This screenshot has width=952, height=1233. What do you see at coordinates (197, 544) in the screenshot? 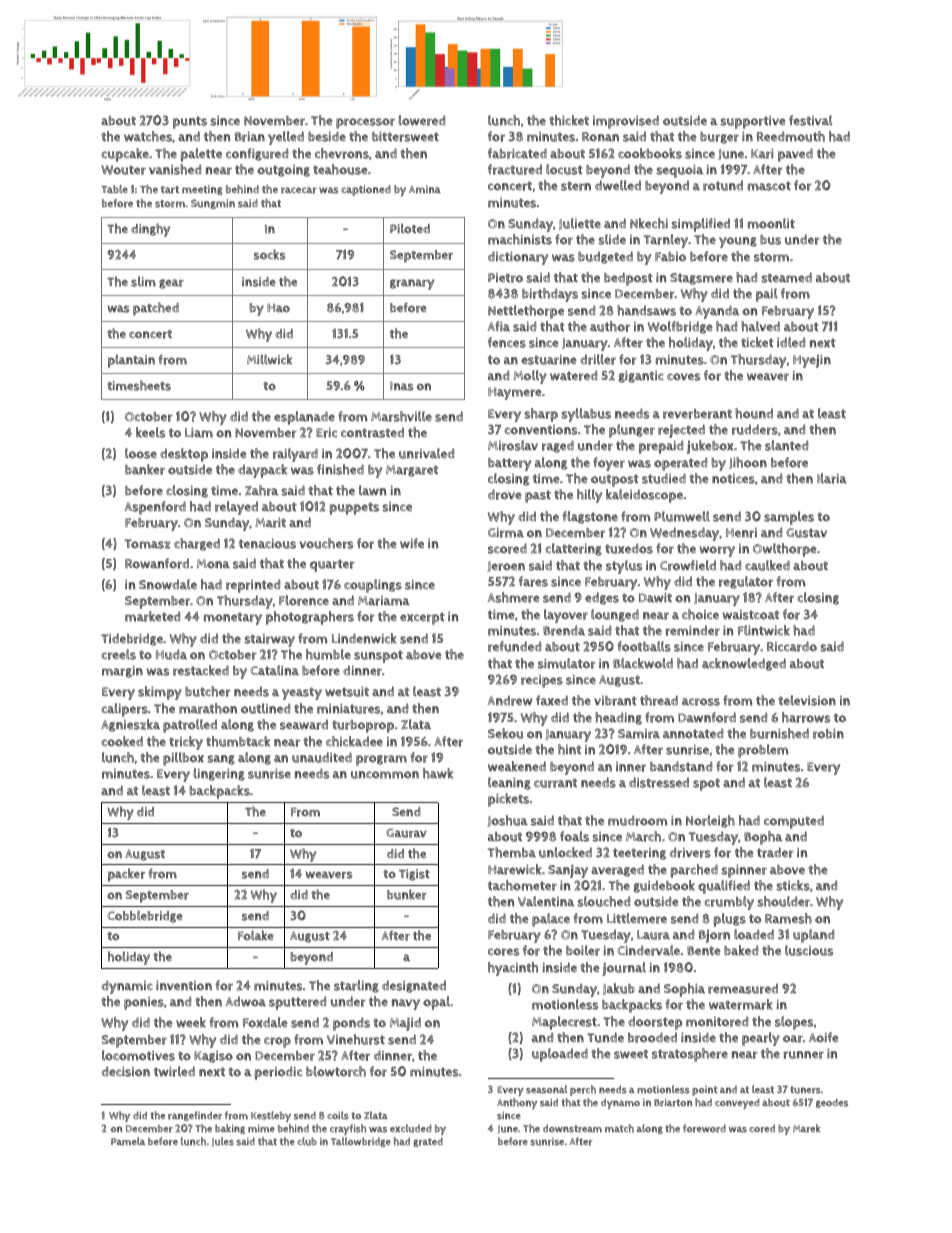
I see `charged` at bounding box center [197, 544].
